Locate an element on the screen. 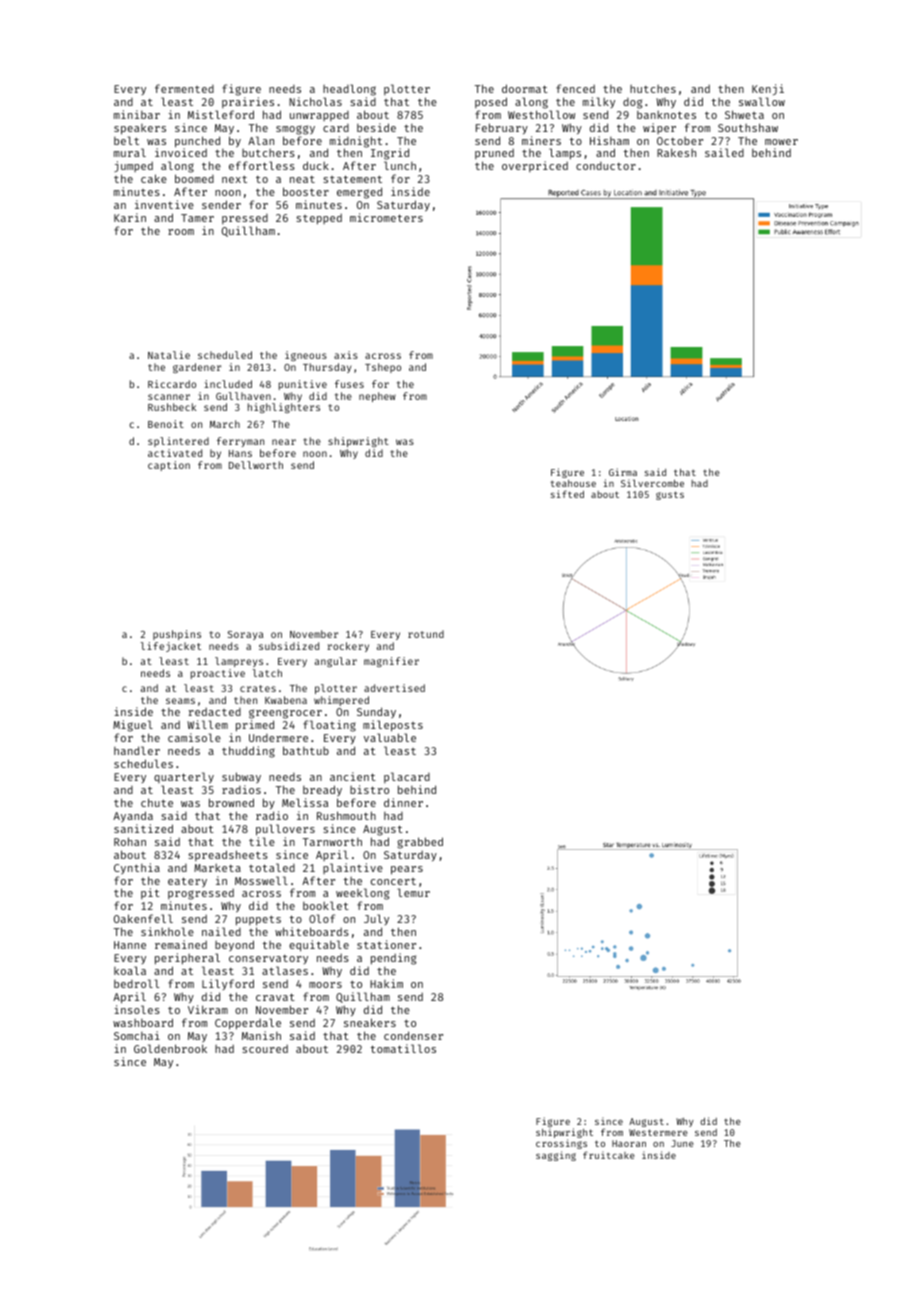 This screenshot has height=1308, width=924. scoured is located at coordinates (265, 1049).
